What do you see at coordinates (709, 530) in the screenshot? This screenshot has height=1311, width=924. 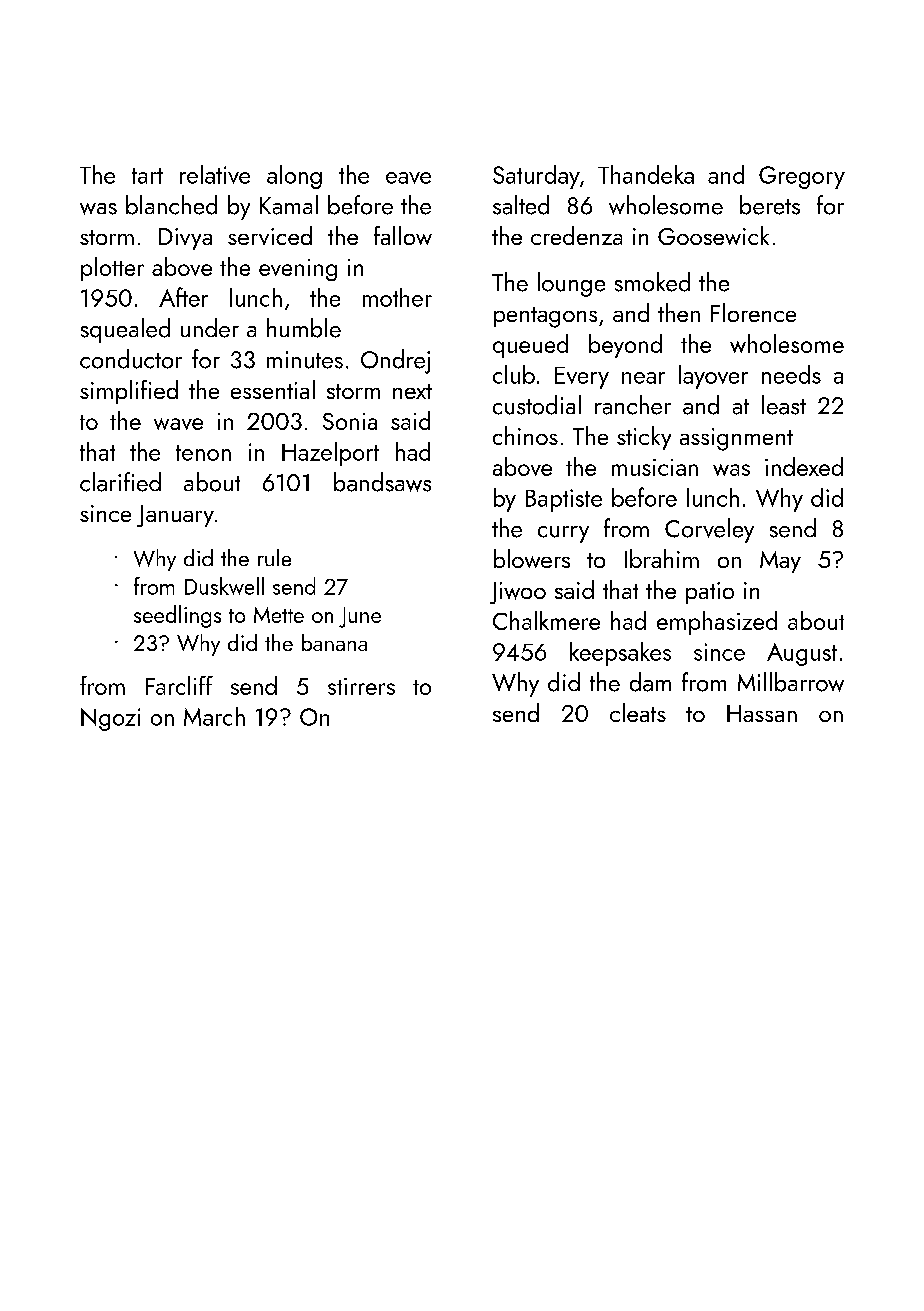 I see `Corveley` at bounding box center [709, 530].
